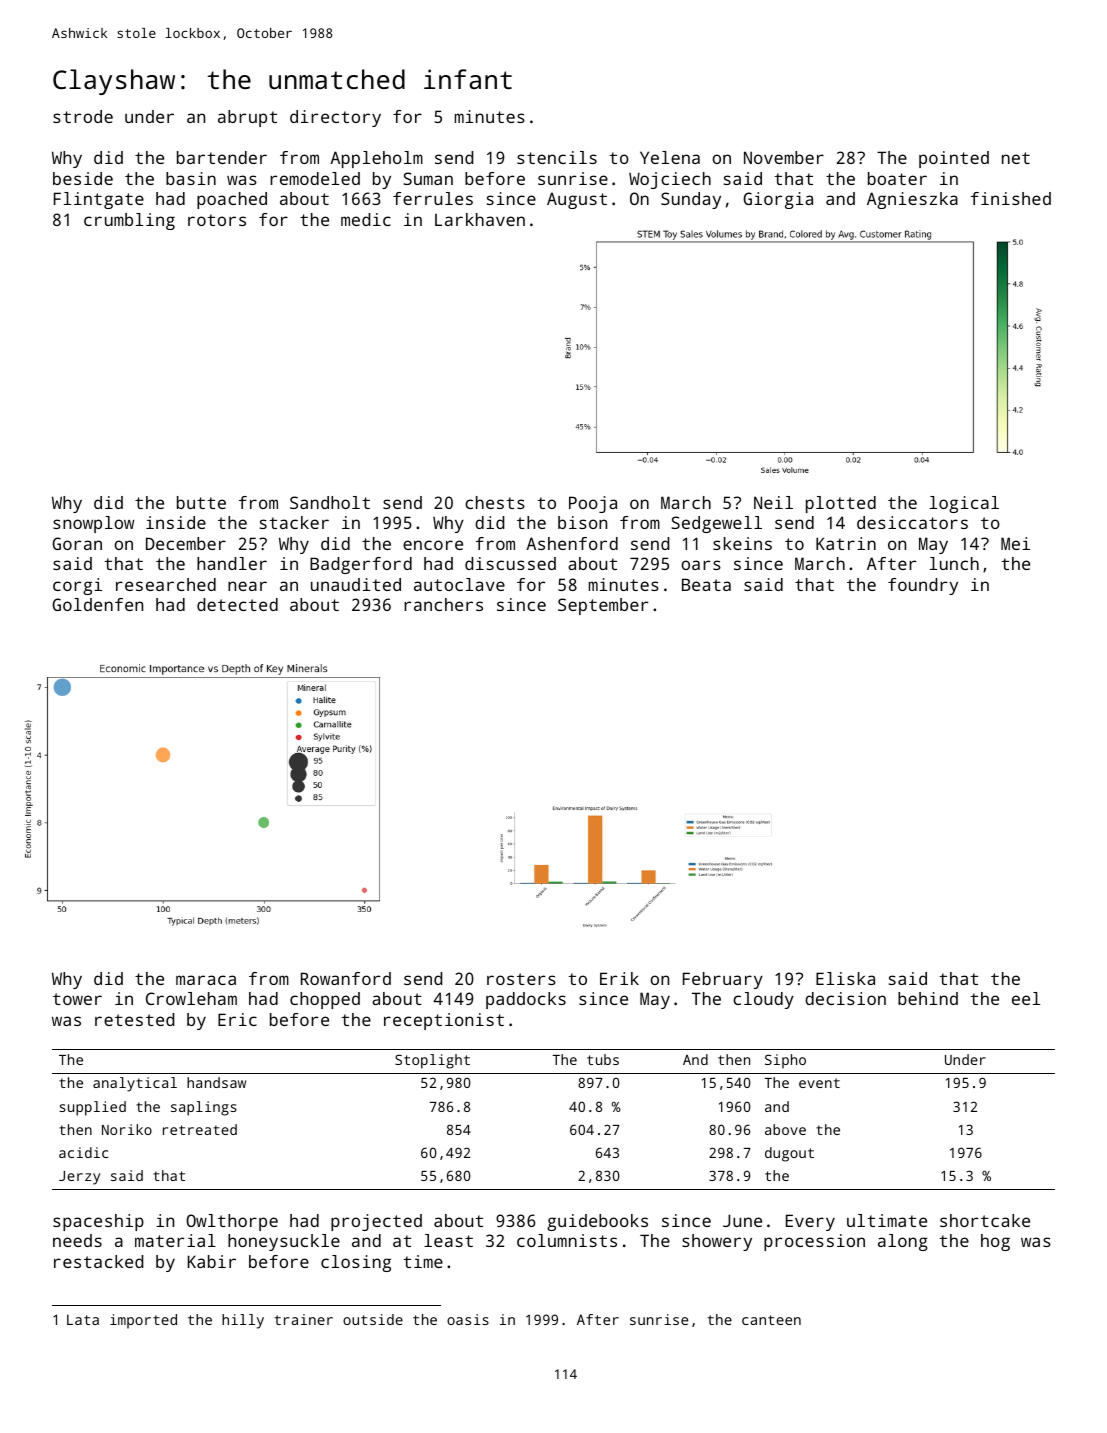 The image size is (1107, 1433). I want to click on Beata, so click(706, 584).
